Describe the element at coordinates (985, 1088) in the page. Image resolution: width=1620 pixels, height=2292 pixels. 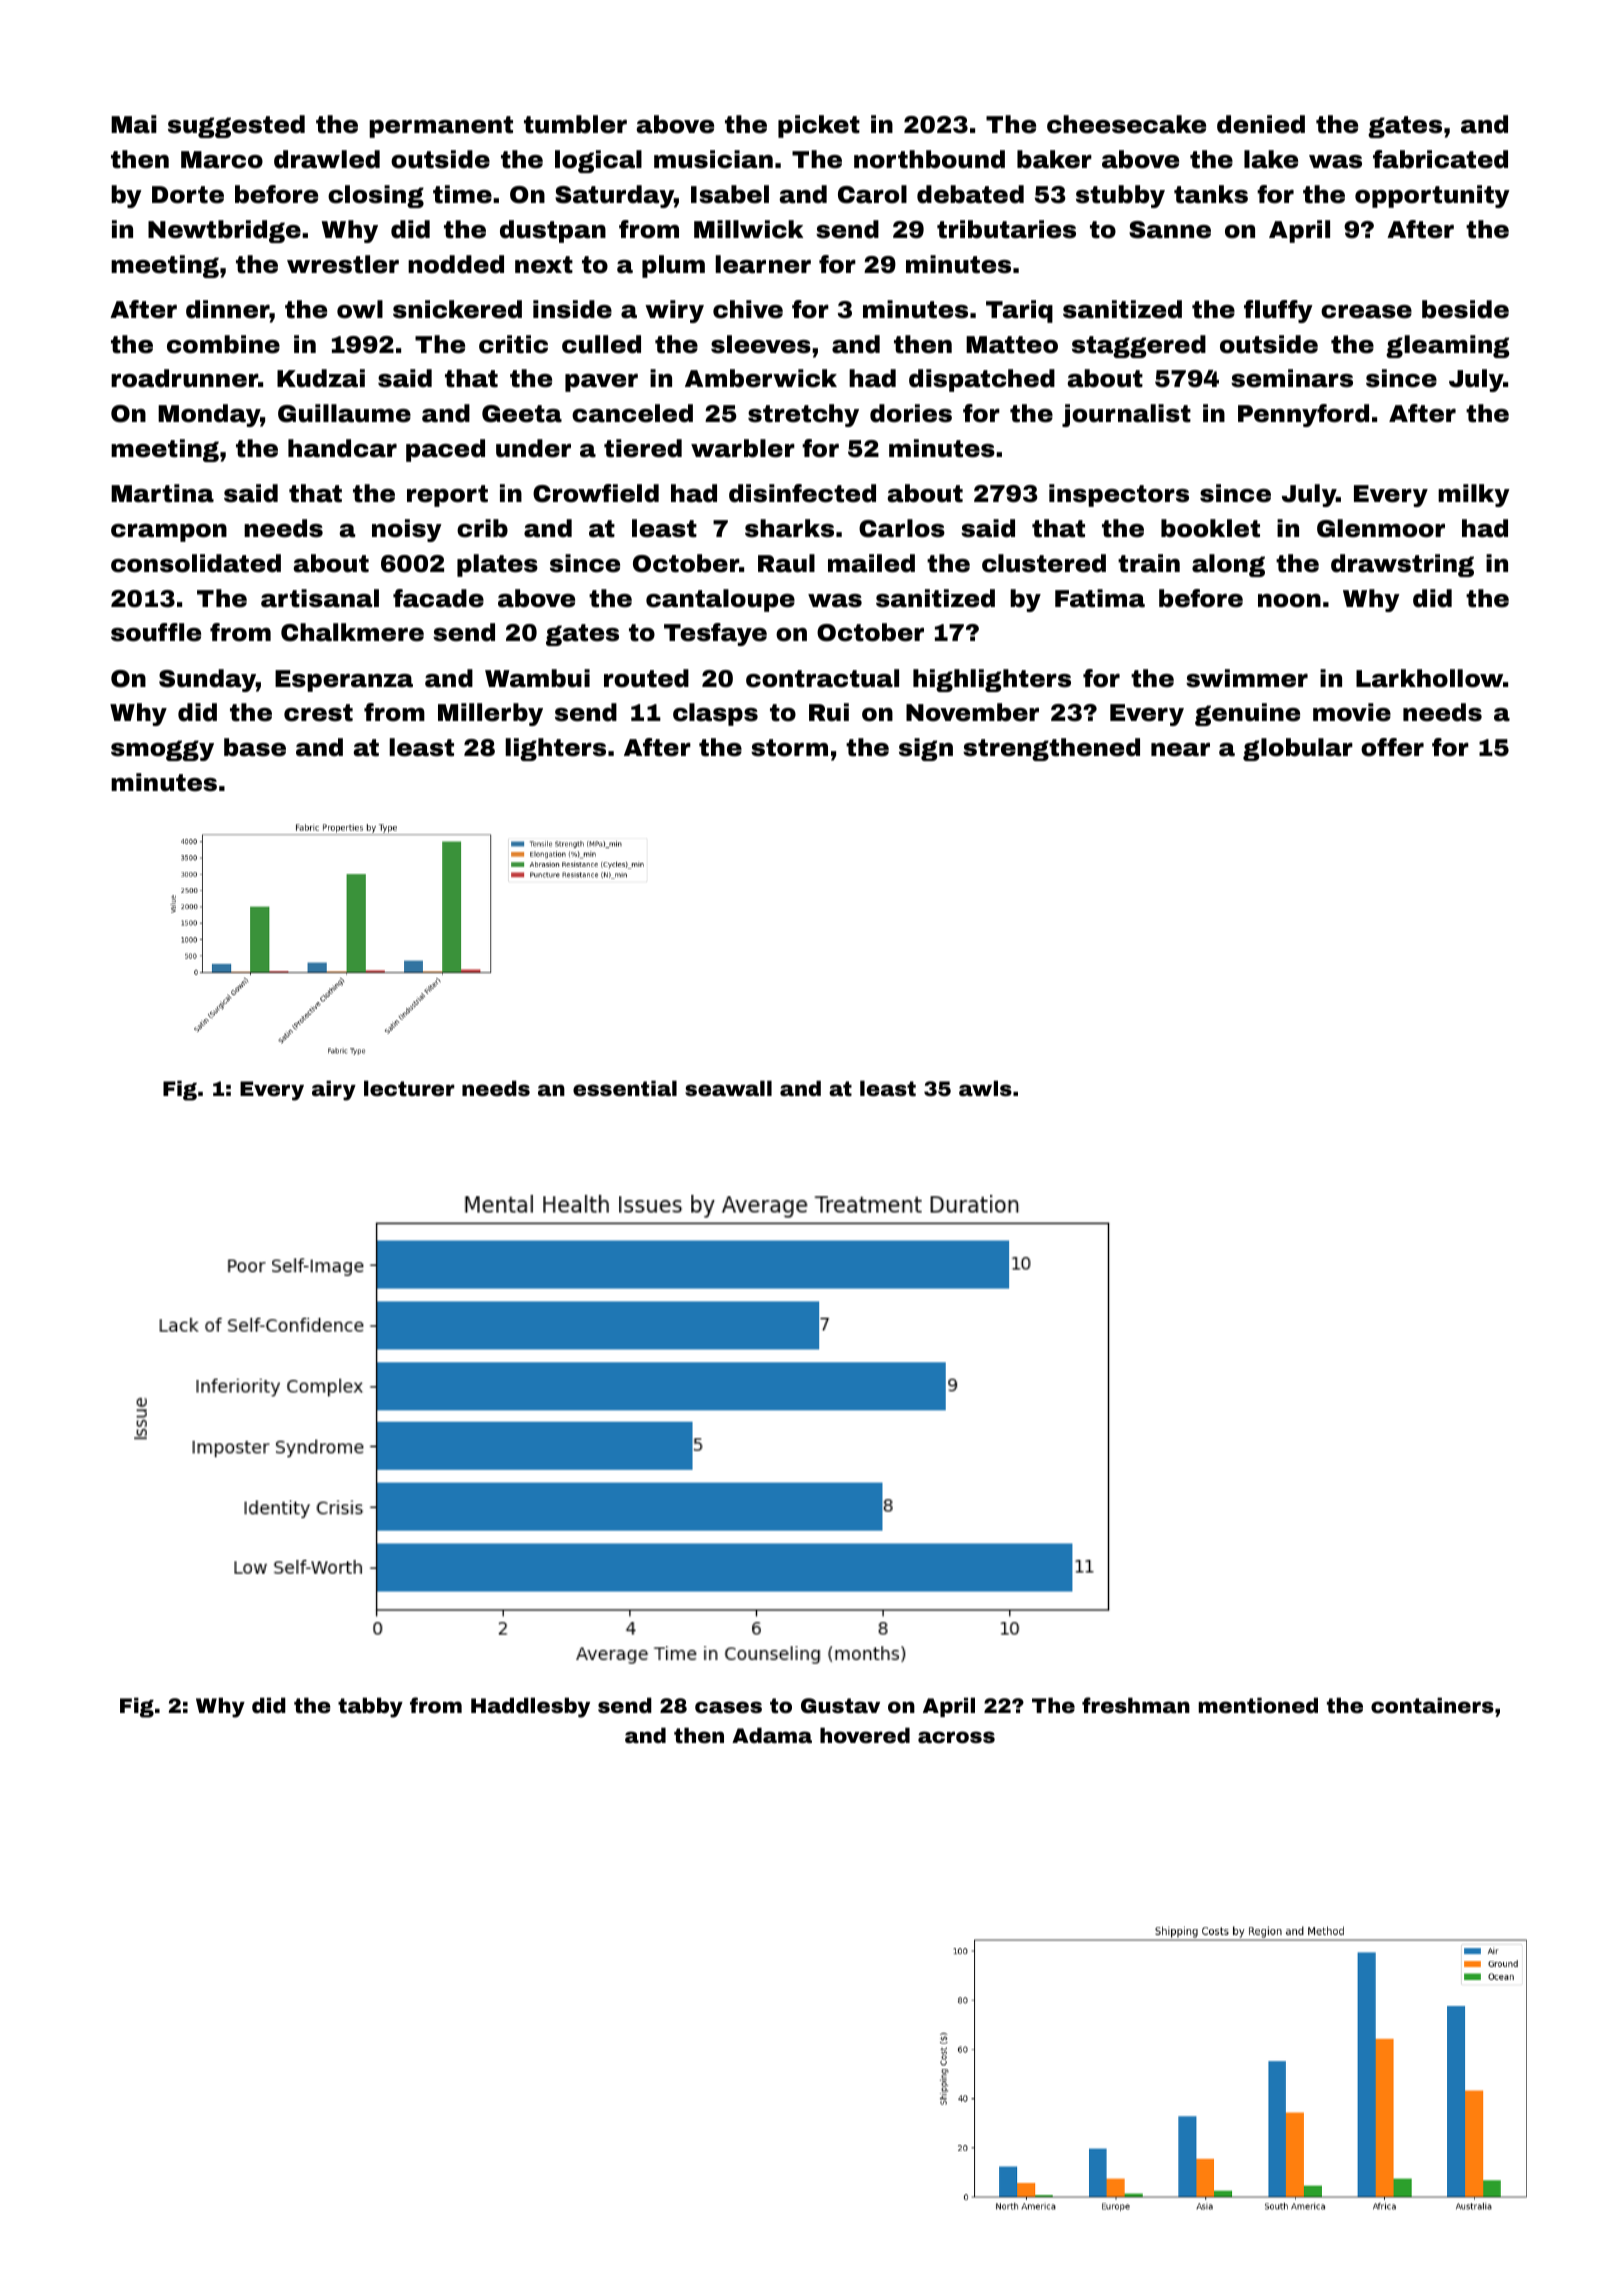
I see `awls` at that location.
